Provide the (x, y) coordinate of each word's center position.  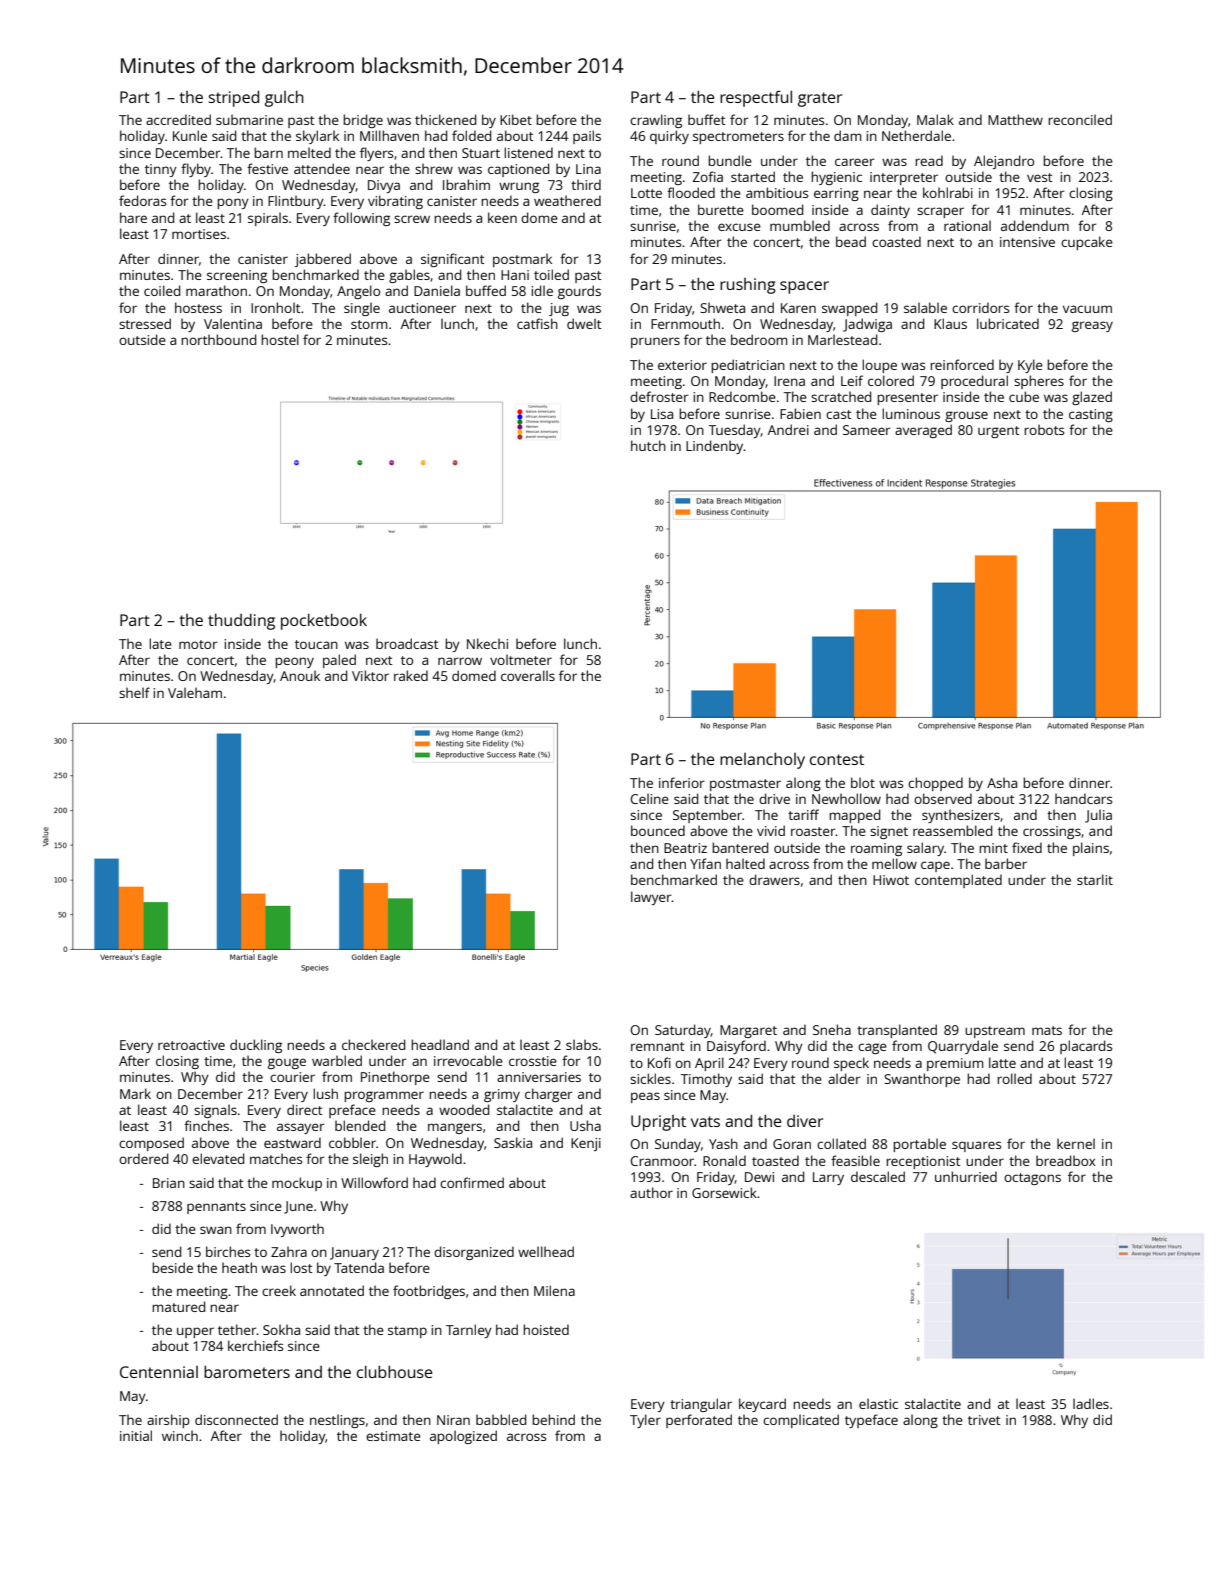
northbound (218, 339)
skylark (317, 137)
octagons (1032, 1179)
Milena (554, 1290)
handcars (1083, 798)
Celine (649, 798)
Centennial (159, 1372)
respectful (756, 98)
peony (294, 662)
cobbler (352, 1142)
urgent (999, 432)
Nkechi (487, 643)
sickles (650, 1078)
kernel (1076, 1143)
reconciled (1080, 119)
